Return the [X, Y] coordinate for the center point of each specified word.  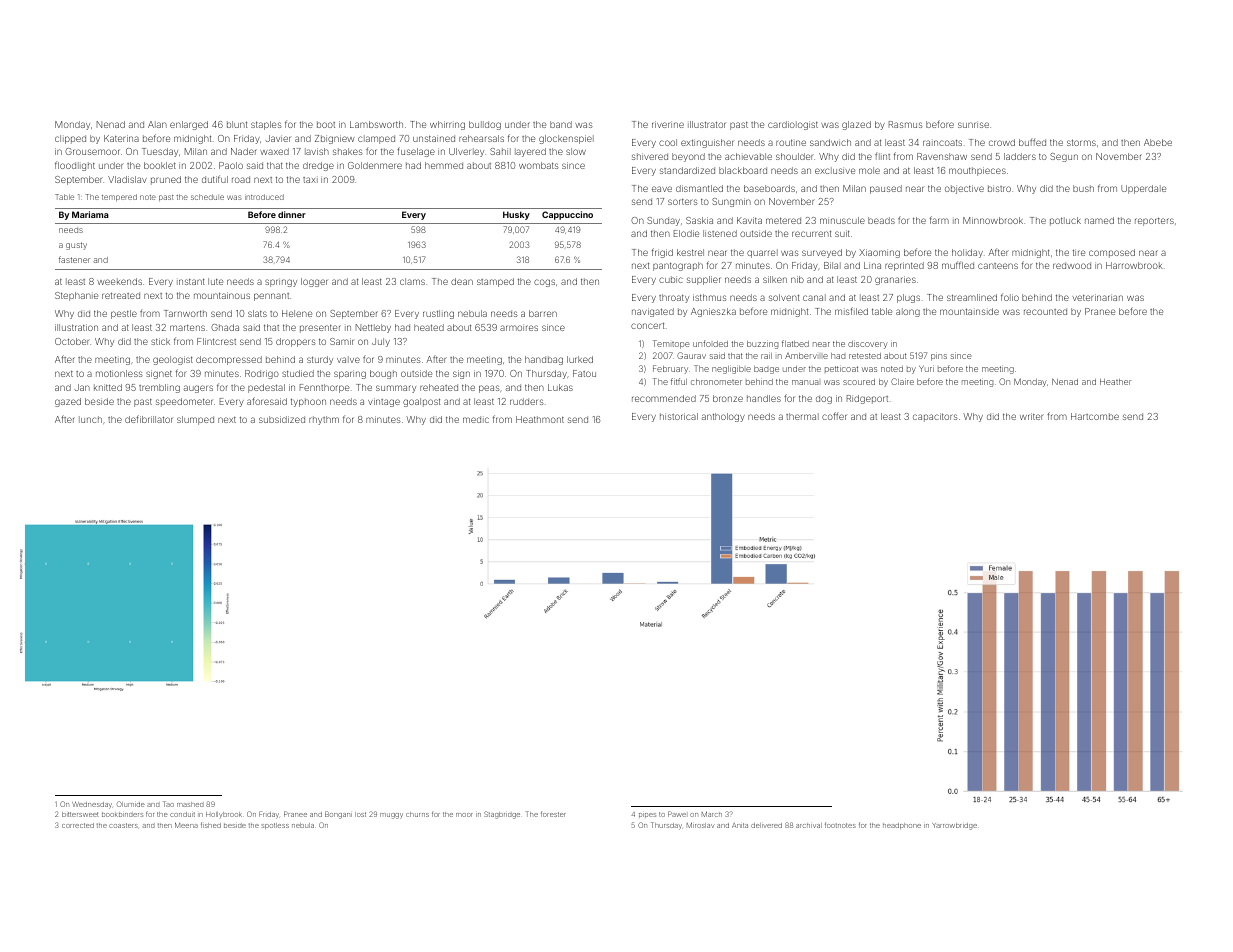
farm [939, 220]
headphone [902, 826]
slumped [195, 420]
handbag [544, 360]
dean [462, 281]
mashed [190, 804]
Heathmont [540, 419]
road [241, 179]
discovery [868, 344]
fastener [74, 259]
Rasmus [906, 124]
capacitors [935, 417]
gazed [68, 402]
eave [662, 189]
